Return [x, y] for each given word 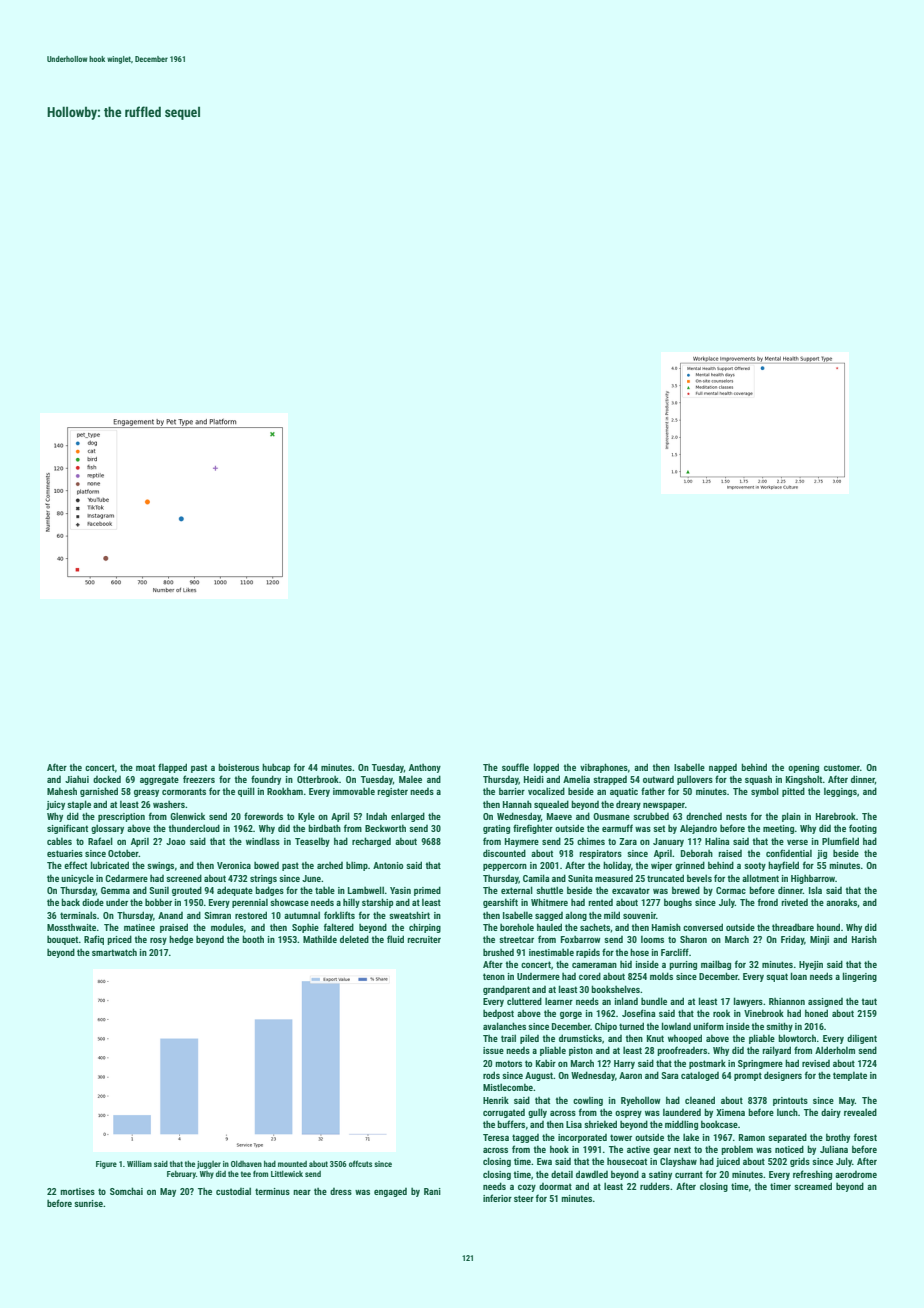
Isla [815, 890]
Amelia [576, 779]
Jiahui [77, 779]
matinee [139, 927]
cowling [588, 1101]
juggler [209, 1165]
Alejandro [698, 829]
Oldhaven [246, 1164]
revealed [860, 1112]
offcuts [360, 1163]
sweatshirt [409, 915]
